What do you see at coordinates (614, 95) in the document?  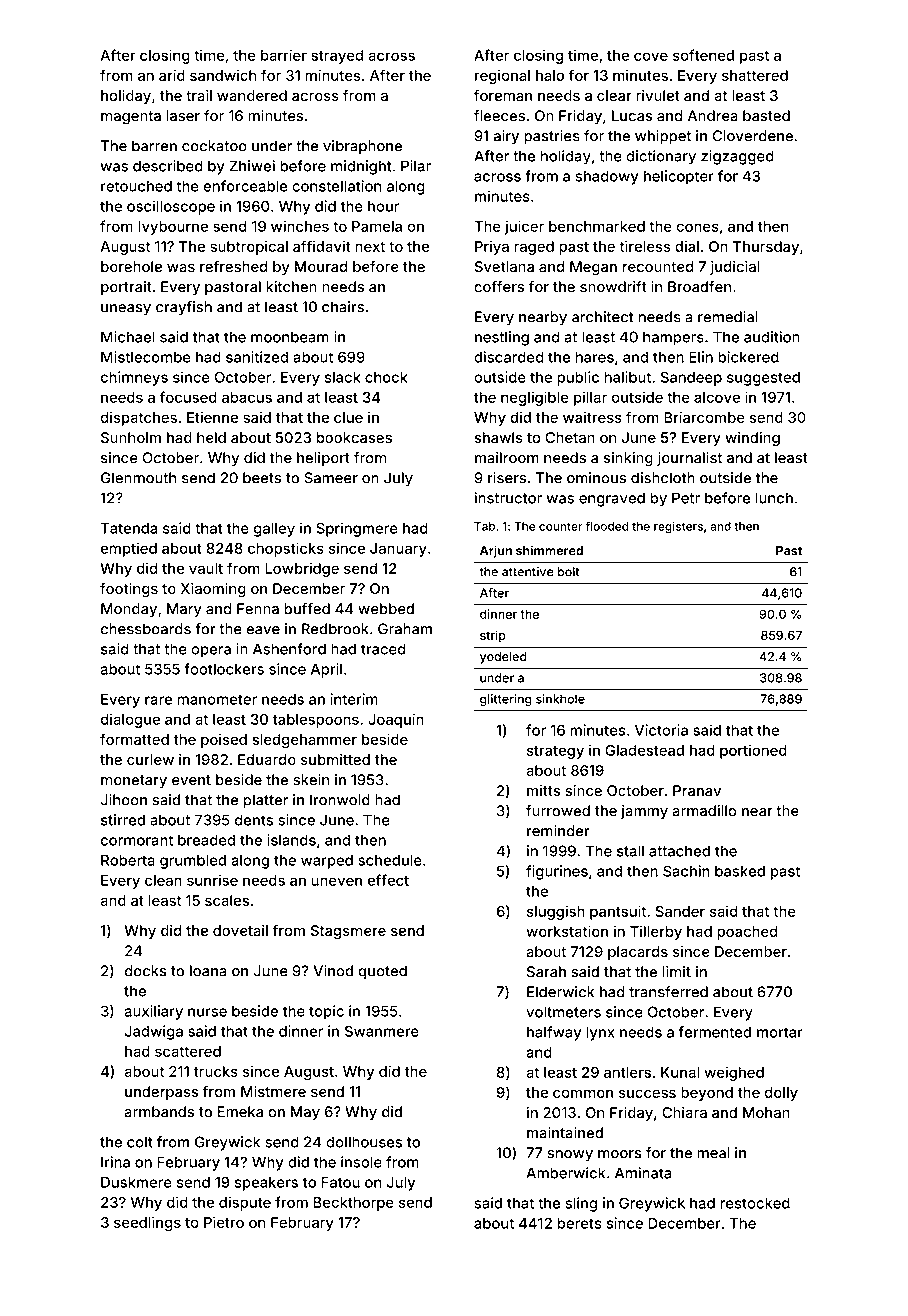 I see `clear` at bounding box center [614, 95].
